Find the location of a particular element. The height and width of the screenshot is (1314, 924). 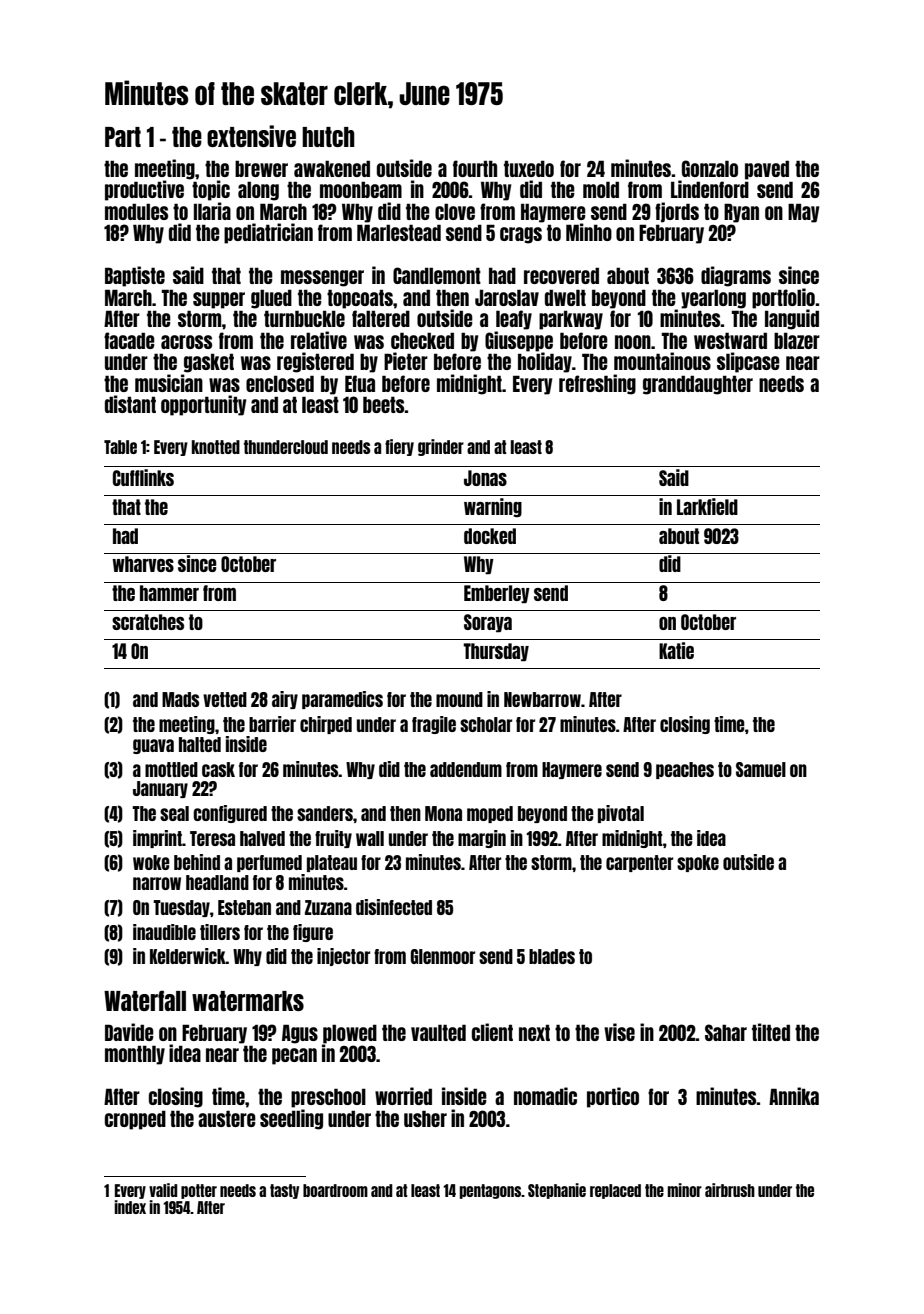

Part is located at coordinates (123, 137).
